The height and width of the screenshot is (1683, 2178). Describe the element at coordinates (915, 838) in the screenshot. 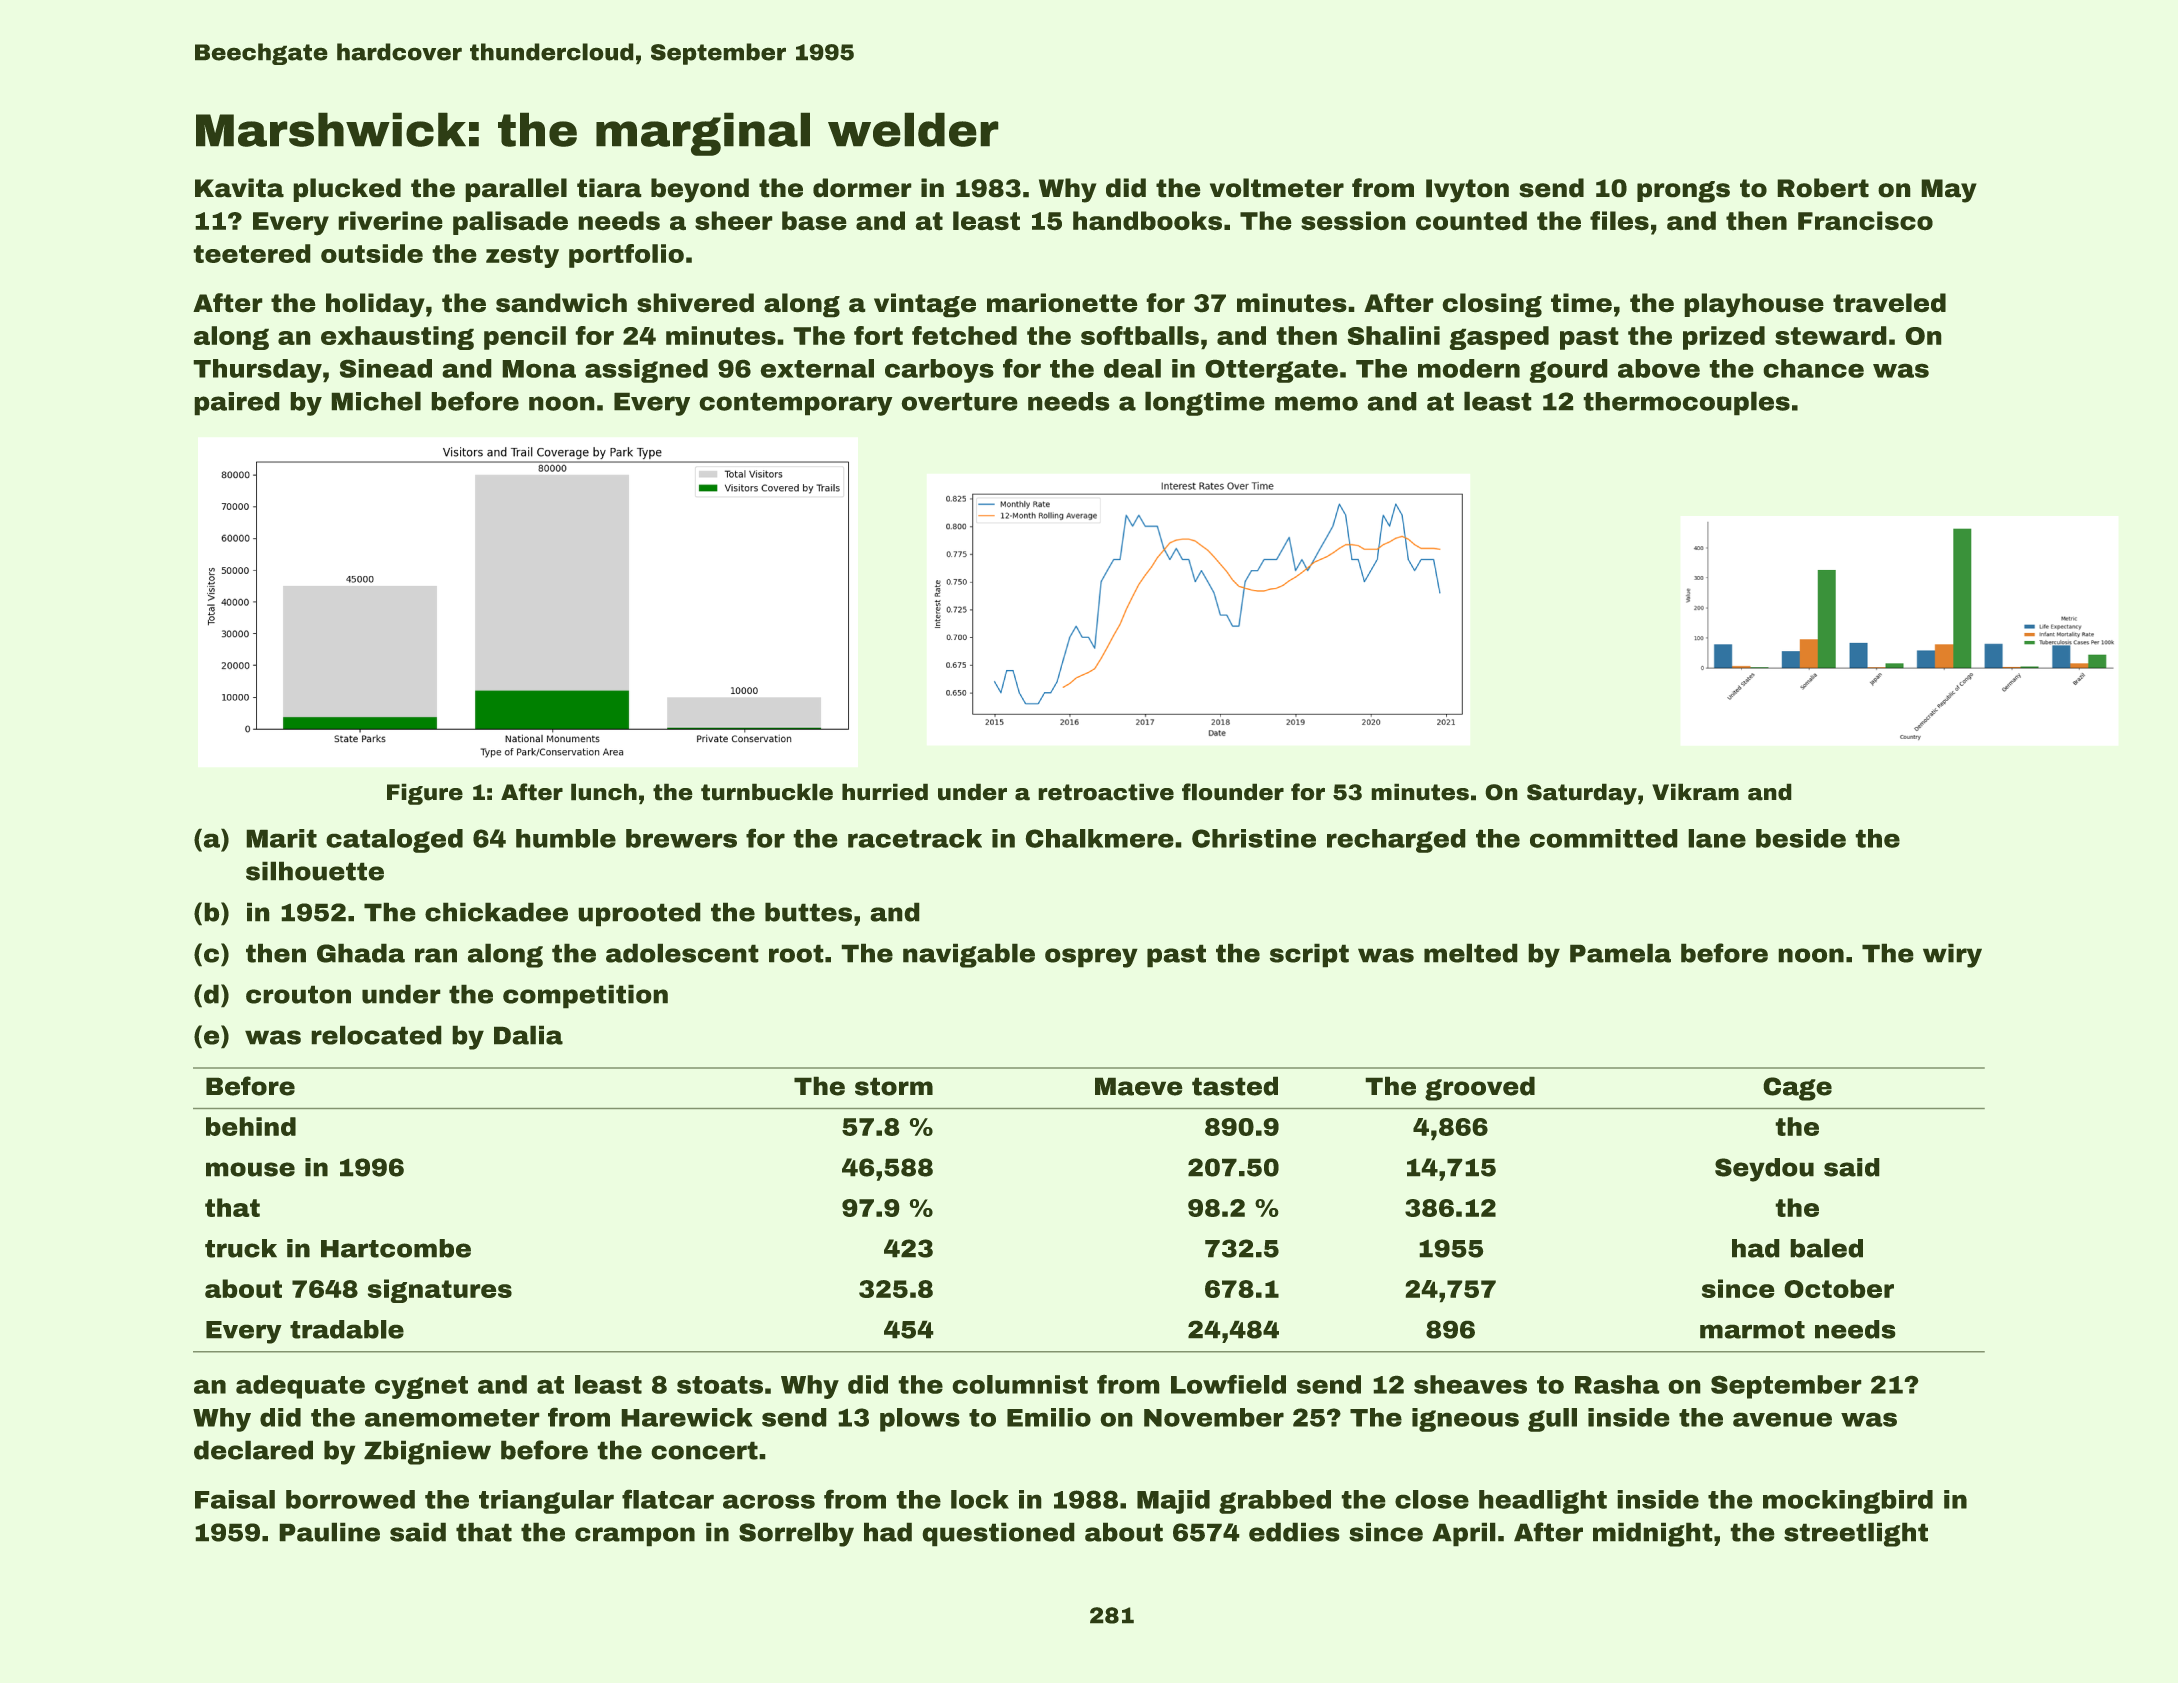

I see `racetrack` at that location.
